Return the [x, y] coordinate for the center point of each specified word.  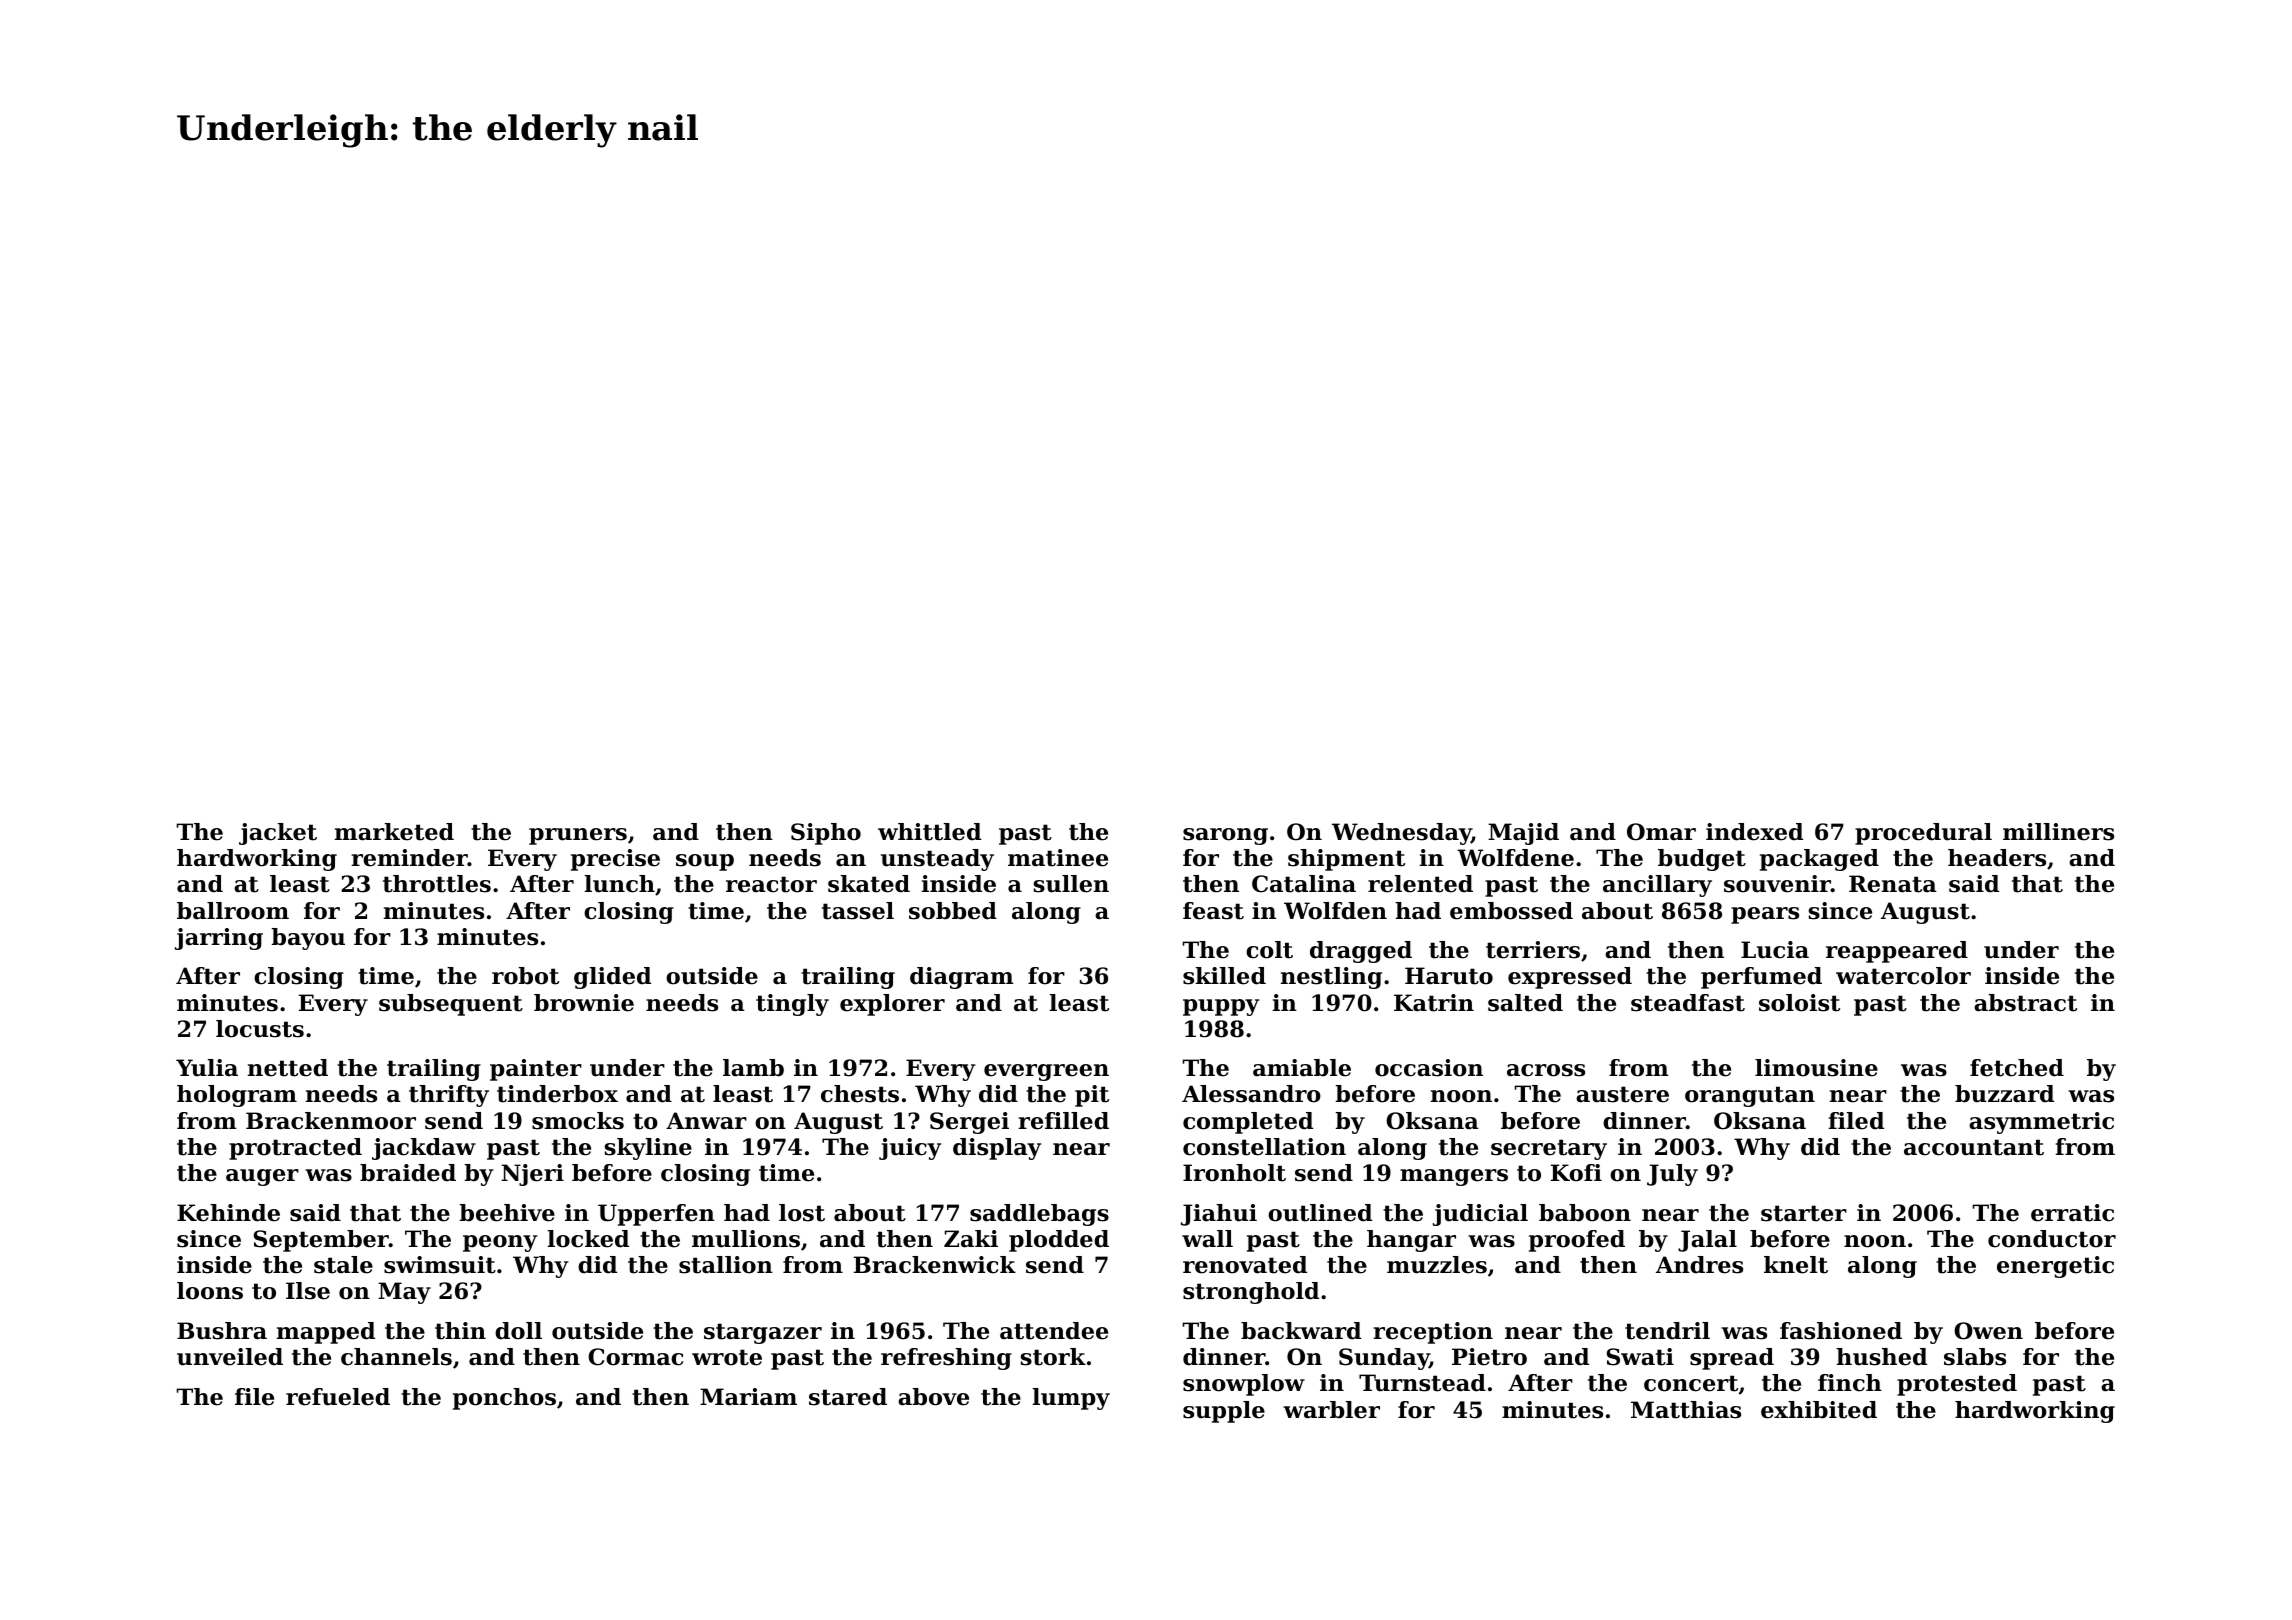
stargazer [763, 1333]
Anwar [706, 1121]
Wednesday [1401, 834]
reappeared [1897, 952]
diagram [962, 978]
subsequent [451, 1005]
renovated [1245, 1265]
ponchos [504, 1399]
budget [1702, 860]
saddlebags [1039, 1215]
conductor [2052, 1239]
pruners [578, 836]
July [1672, 1175]
